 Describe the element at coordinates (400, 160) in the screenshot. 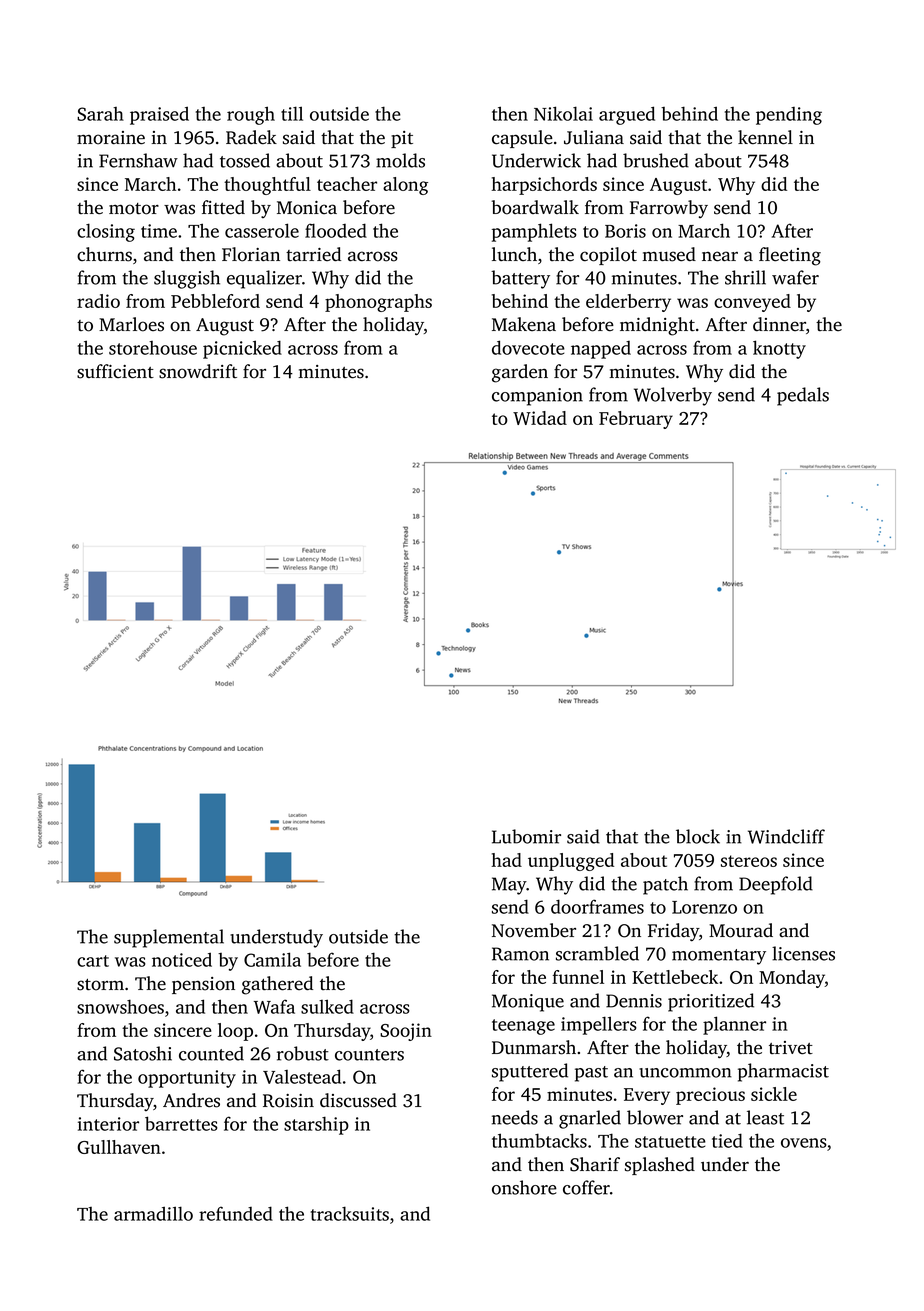

I see `molds` at that location.
